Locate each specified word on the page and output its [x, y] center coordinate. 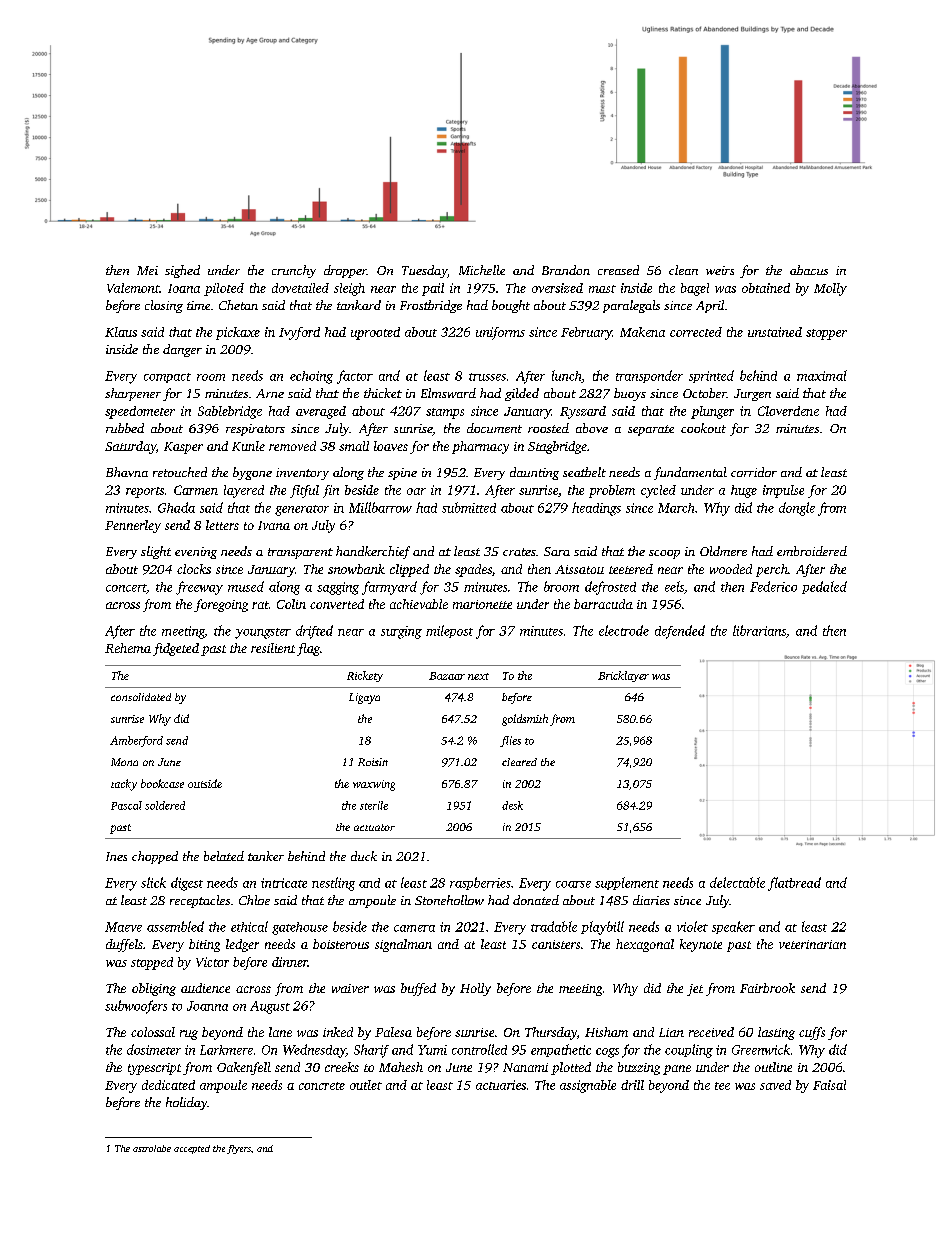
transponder [649, 376]
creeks [342, 1067]
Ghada [176, 507]
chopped [155, 857]
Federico [773, 586]
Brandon [566, 270]
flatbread [794, 884]
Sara [557, 551]
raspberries [480, 883]
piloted [224, 289]
